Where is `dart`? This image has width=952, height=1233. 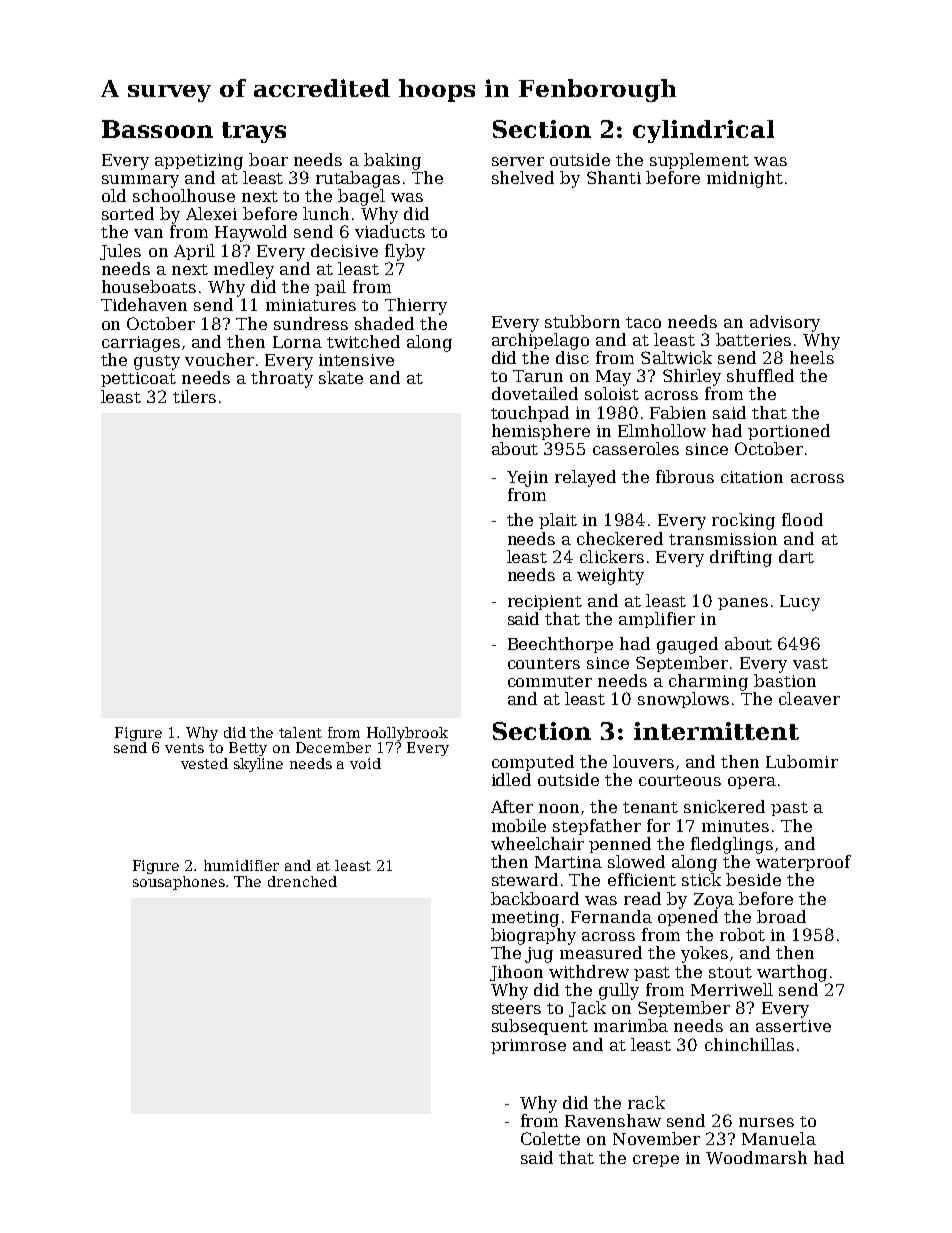
dart is located at coordinates (796, 556).
